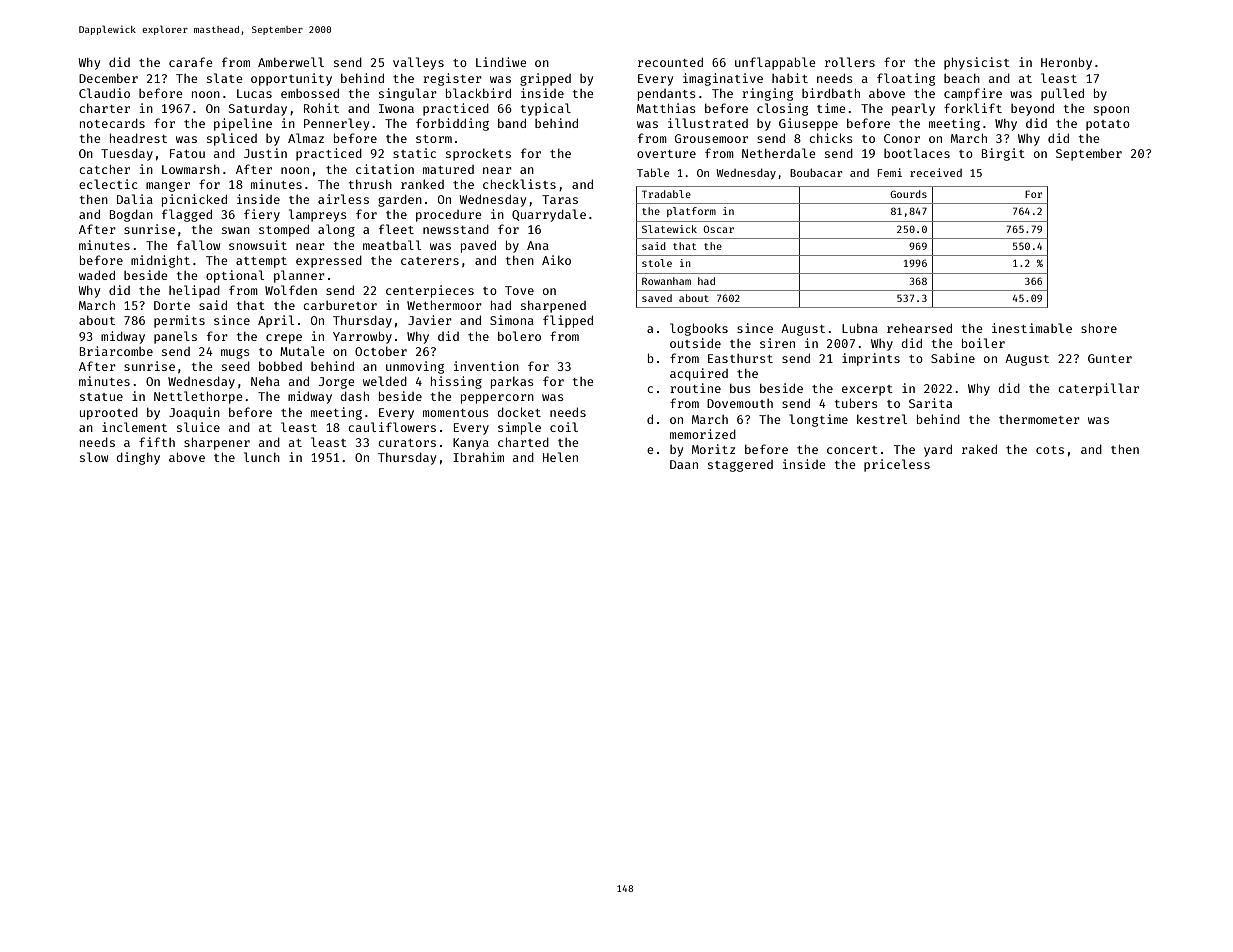  Describe the element at coordinates (131, 215) in the screenshot. I see `Bogdan` at that location.
